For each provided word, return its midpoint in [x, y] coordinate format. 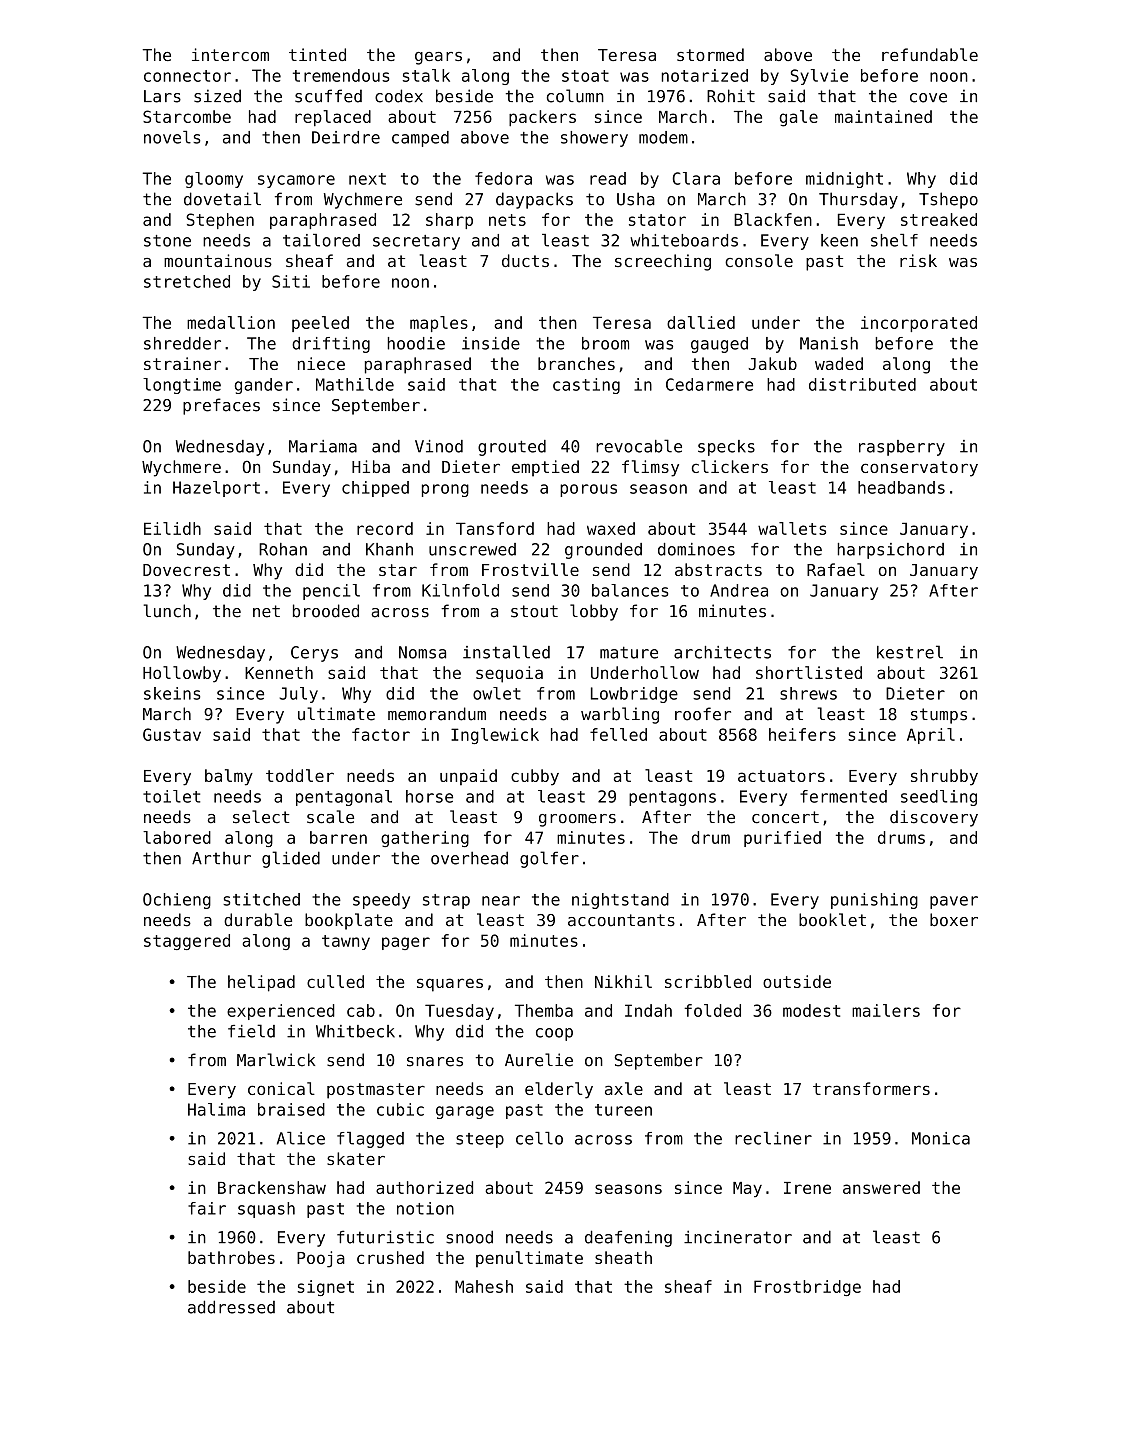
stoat [585, 76]
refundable [930, 54]
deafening [628, 1238]
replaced [333, 118]
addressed [231, 1307]
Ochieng [177, 901]
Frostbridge [807, 1288]
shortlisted [809, 672]
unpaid [468, 777]
